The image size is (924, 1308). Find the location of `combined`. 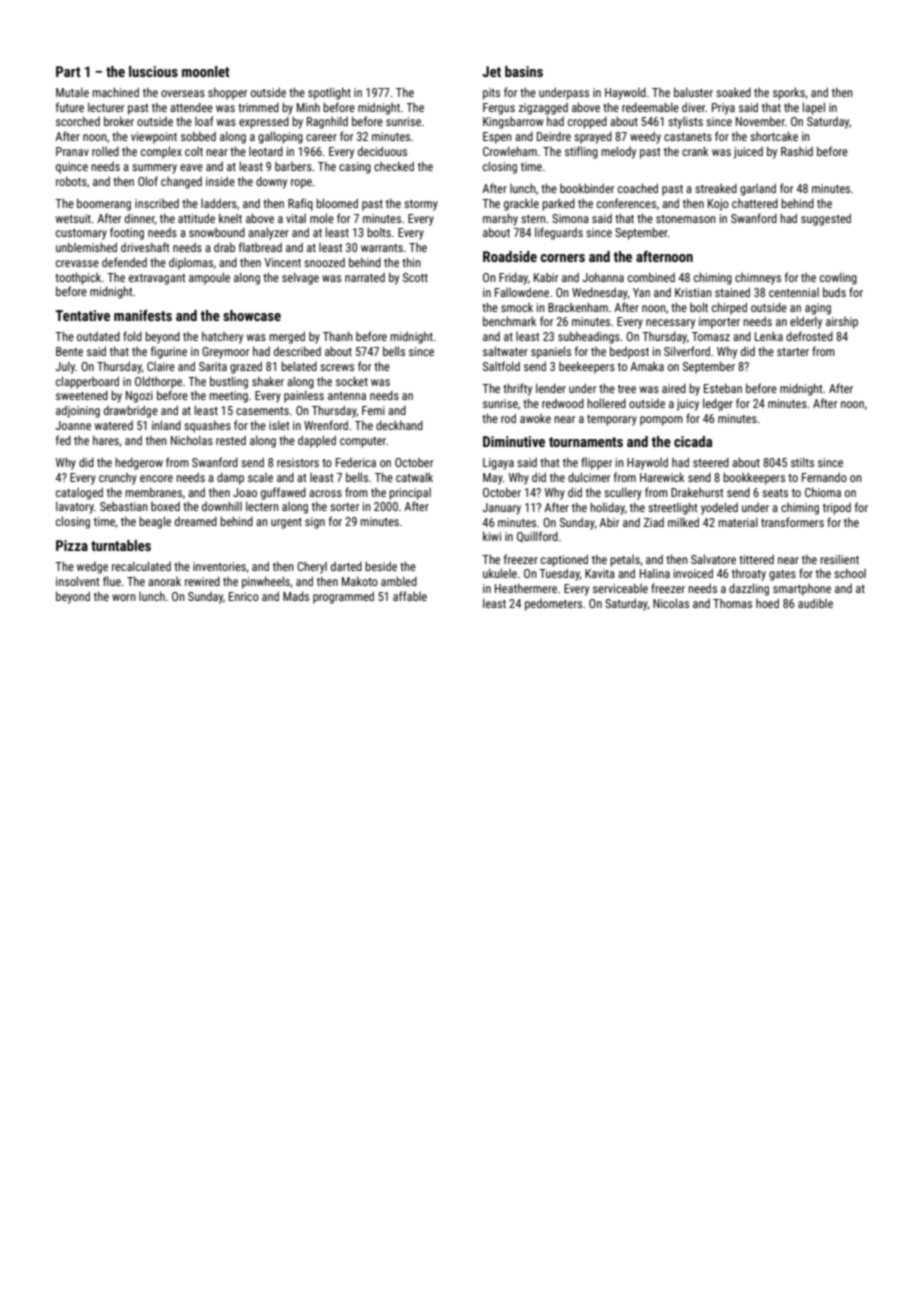

combined is located at coordinates (651, 277).
